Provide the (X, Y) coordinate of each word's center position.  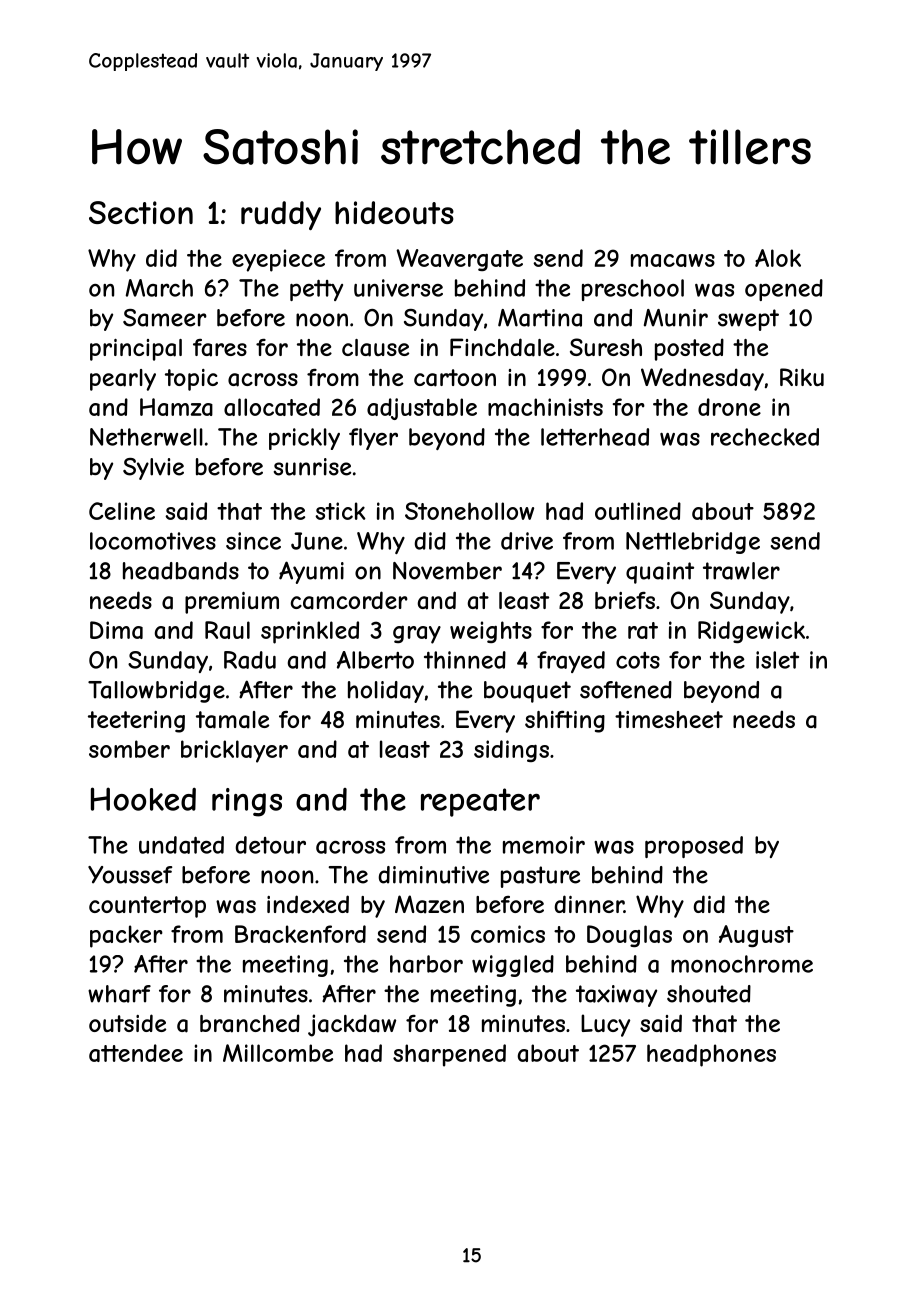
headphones (711, 1055)
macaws (673, 260)
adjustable (422, 409)
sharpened (449, 1055)
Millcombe (278, 1053)
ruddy (281, 215)
